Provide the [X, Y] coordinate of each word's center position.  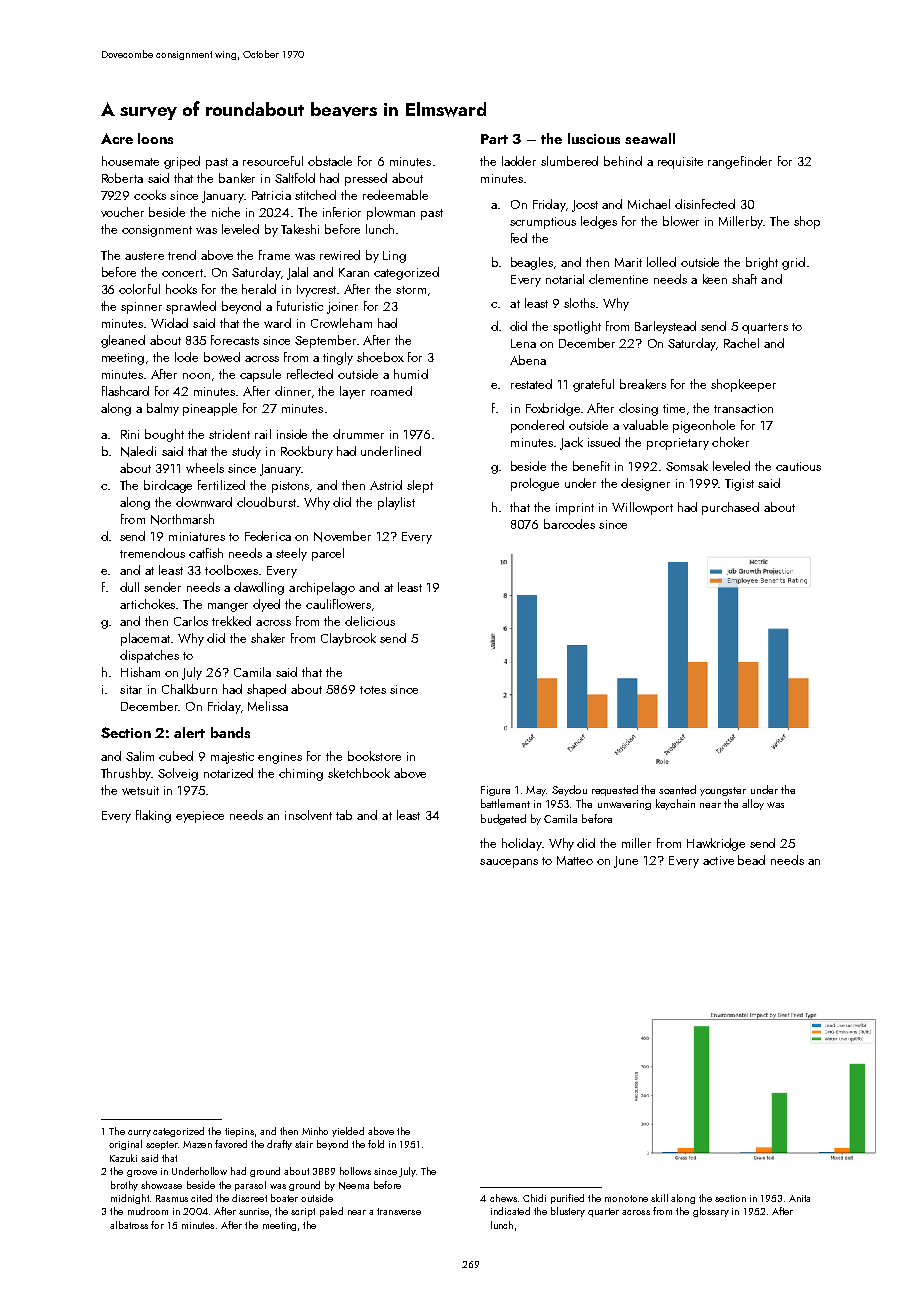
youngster [723, 791]
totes [373, 690]
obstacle [330, 161]
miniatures [197, 536]
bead [751, 860]
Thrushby [126, 774]
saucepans [509, 863]
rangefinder [740, 162]
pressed [366, 179]
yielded [348, 1132]
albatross [129, 1225]
